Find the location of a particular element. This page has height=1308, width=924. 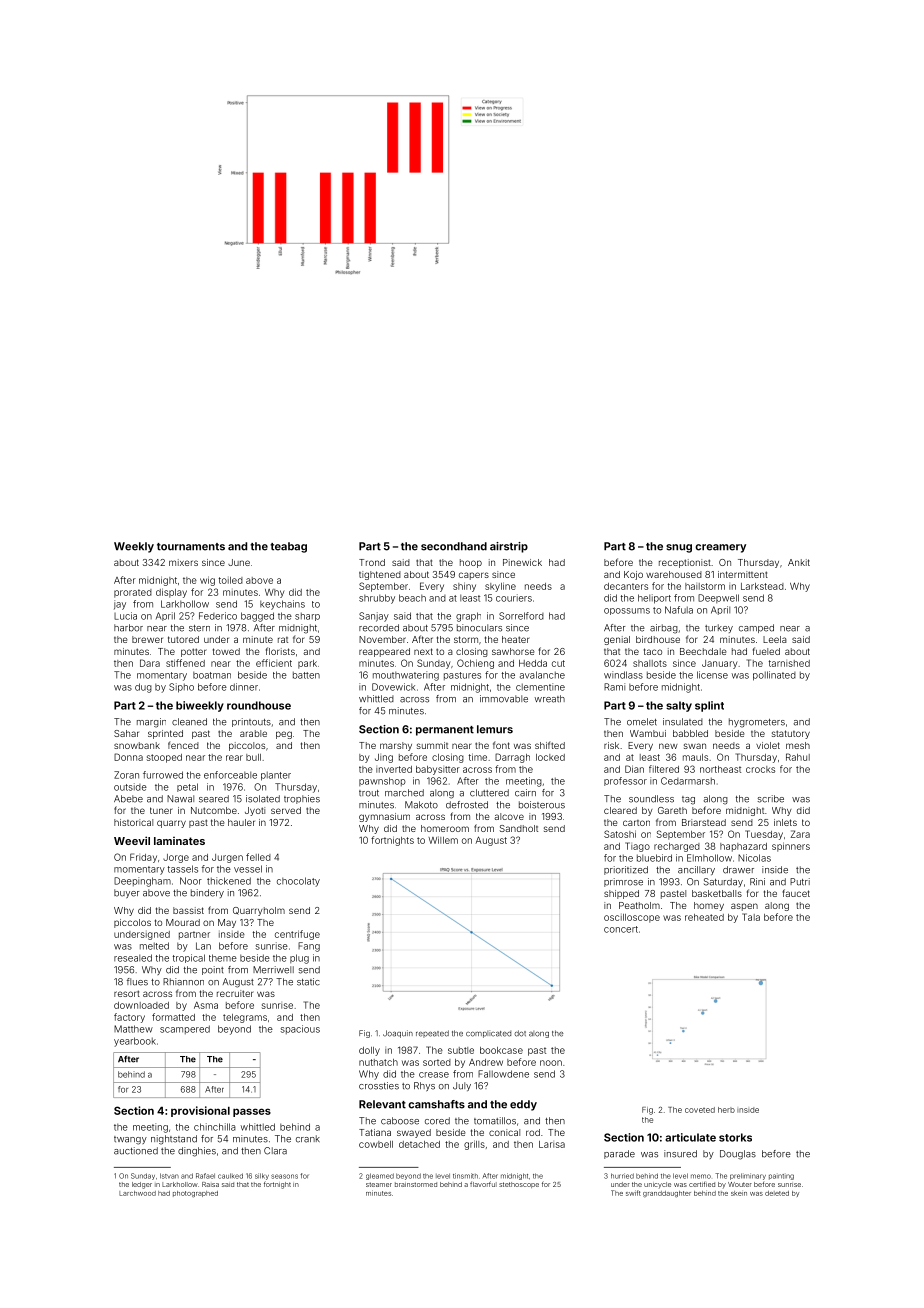

roundhouse is located at coordinates (259, 705).
